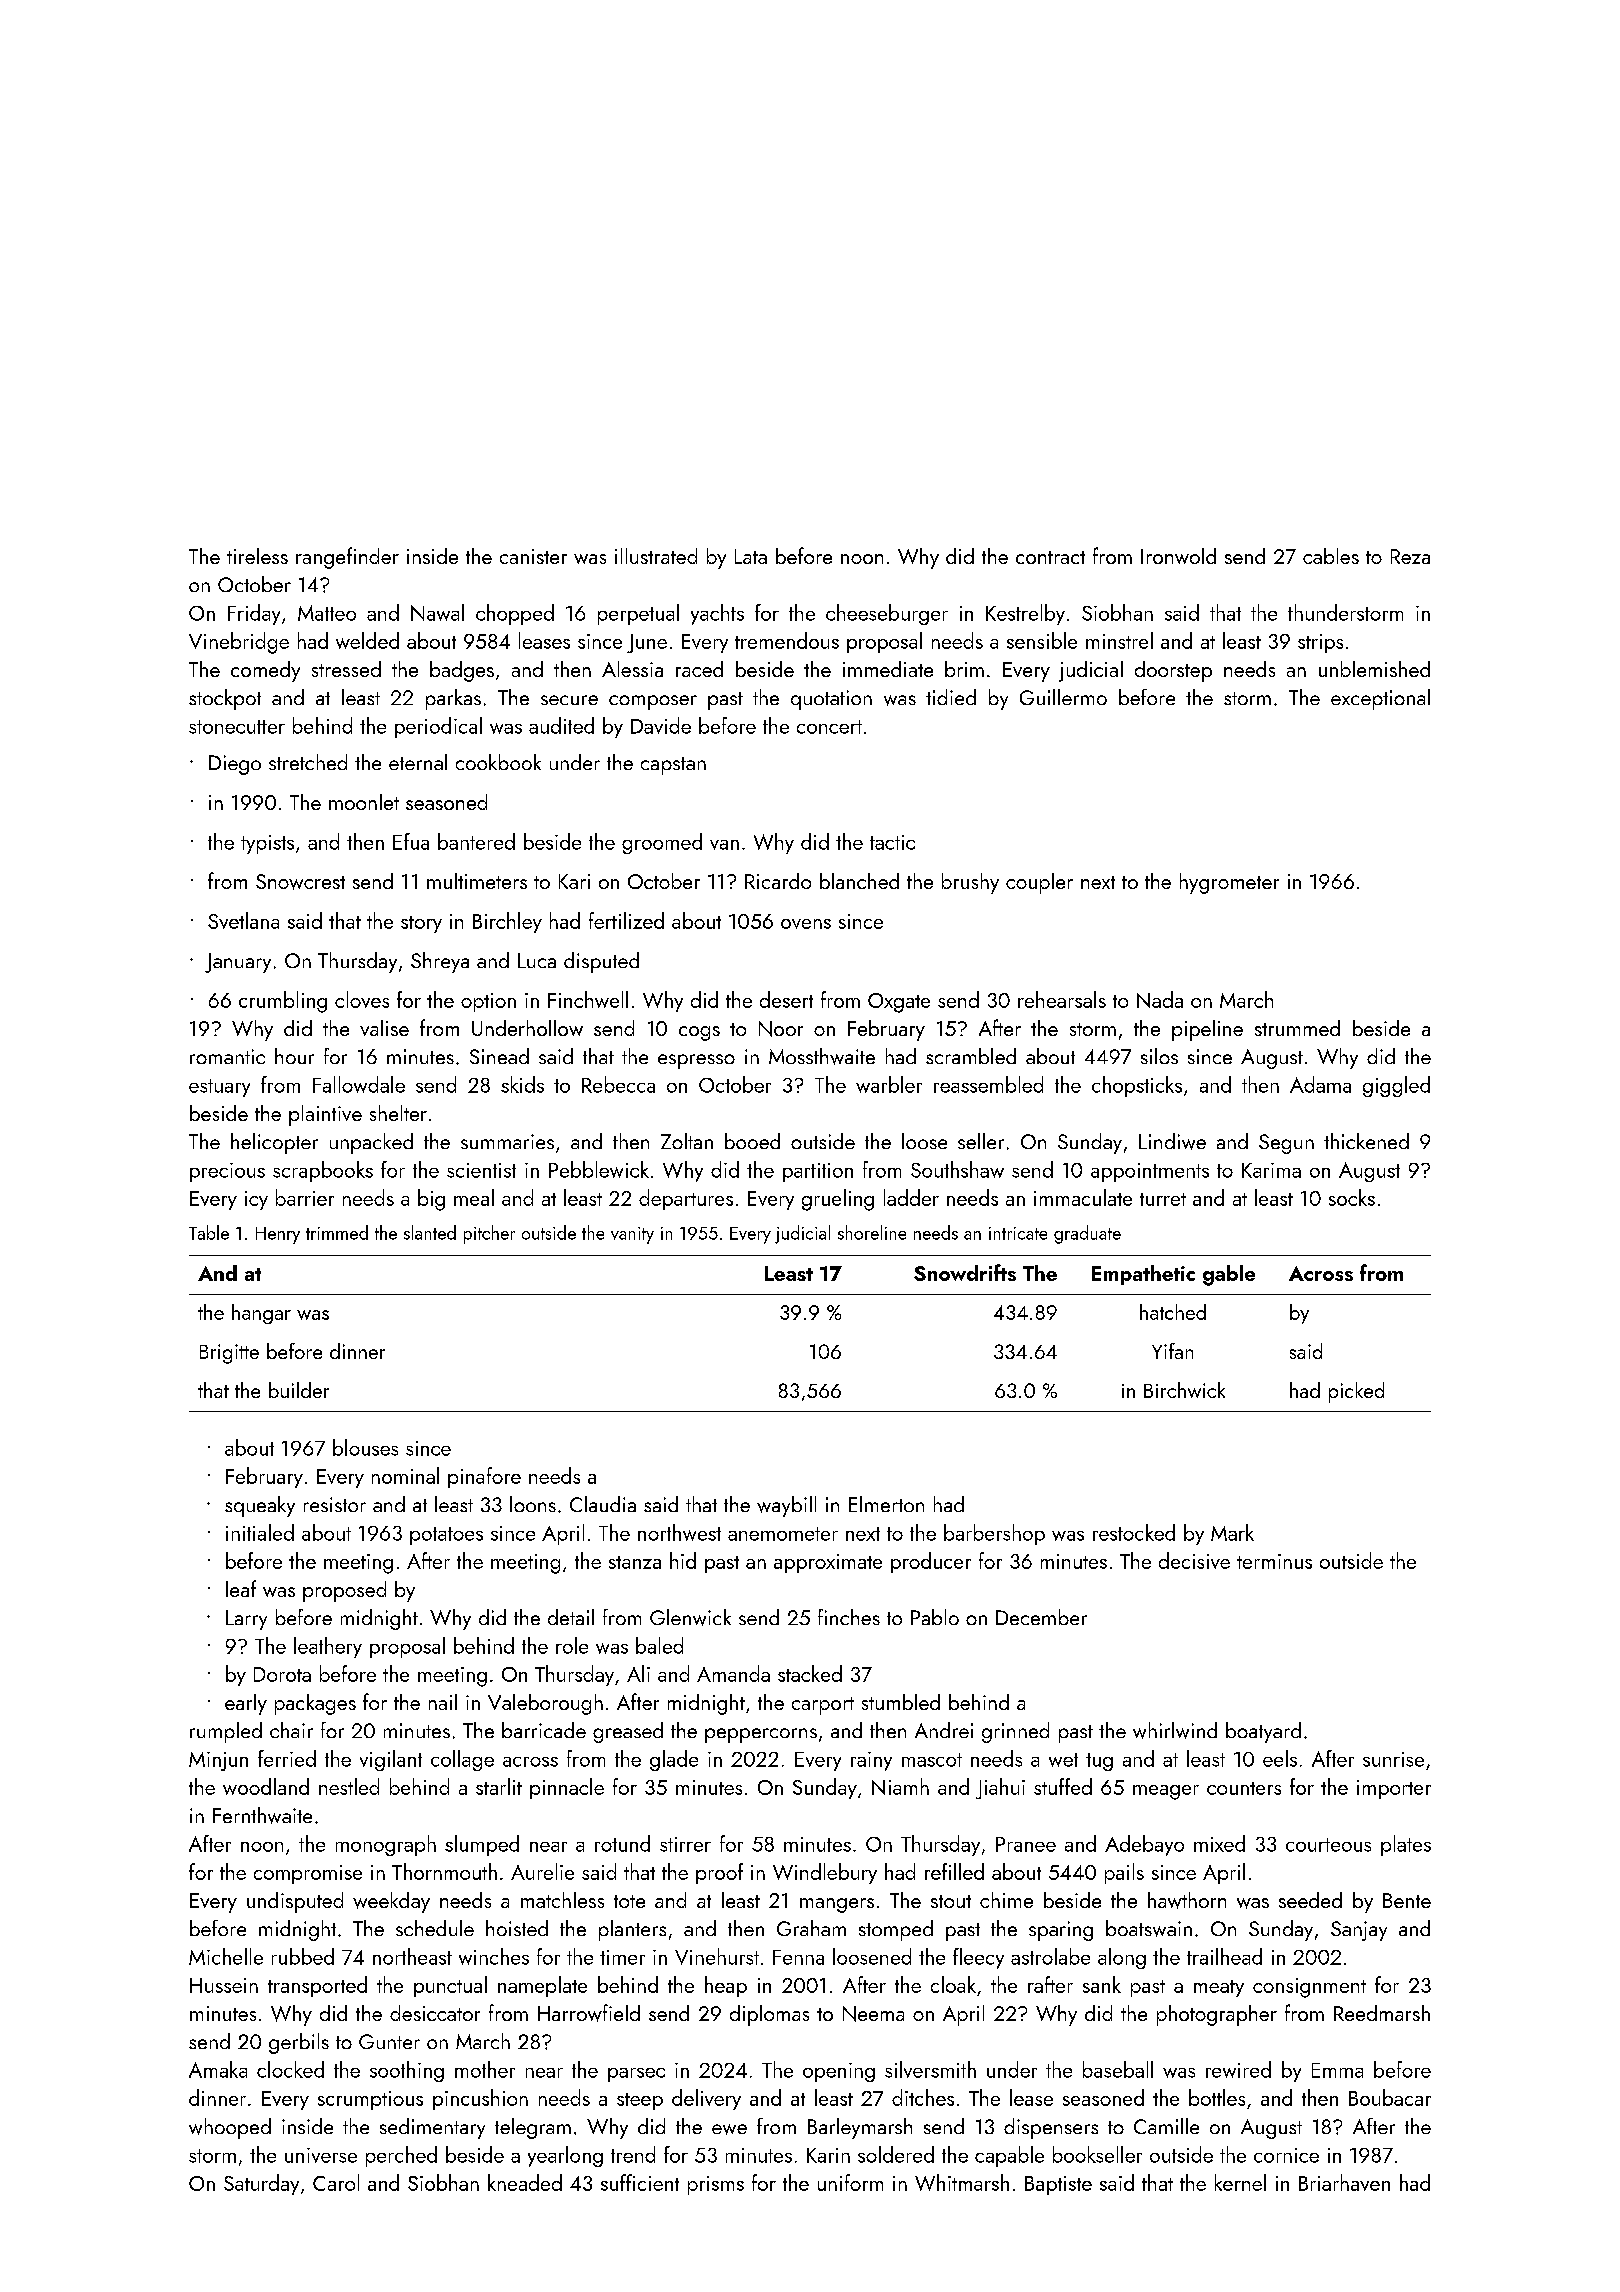 This image has width=1620, height=2292. What do you see at coordinates (1058, 2185) in the image?
I see `Baptiste` at bounding box center [1058, 2185].
